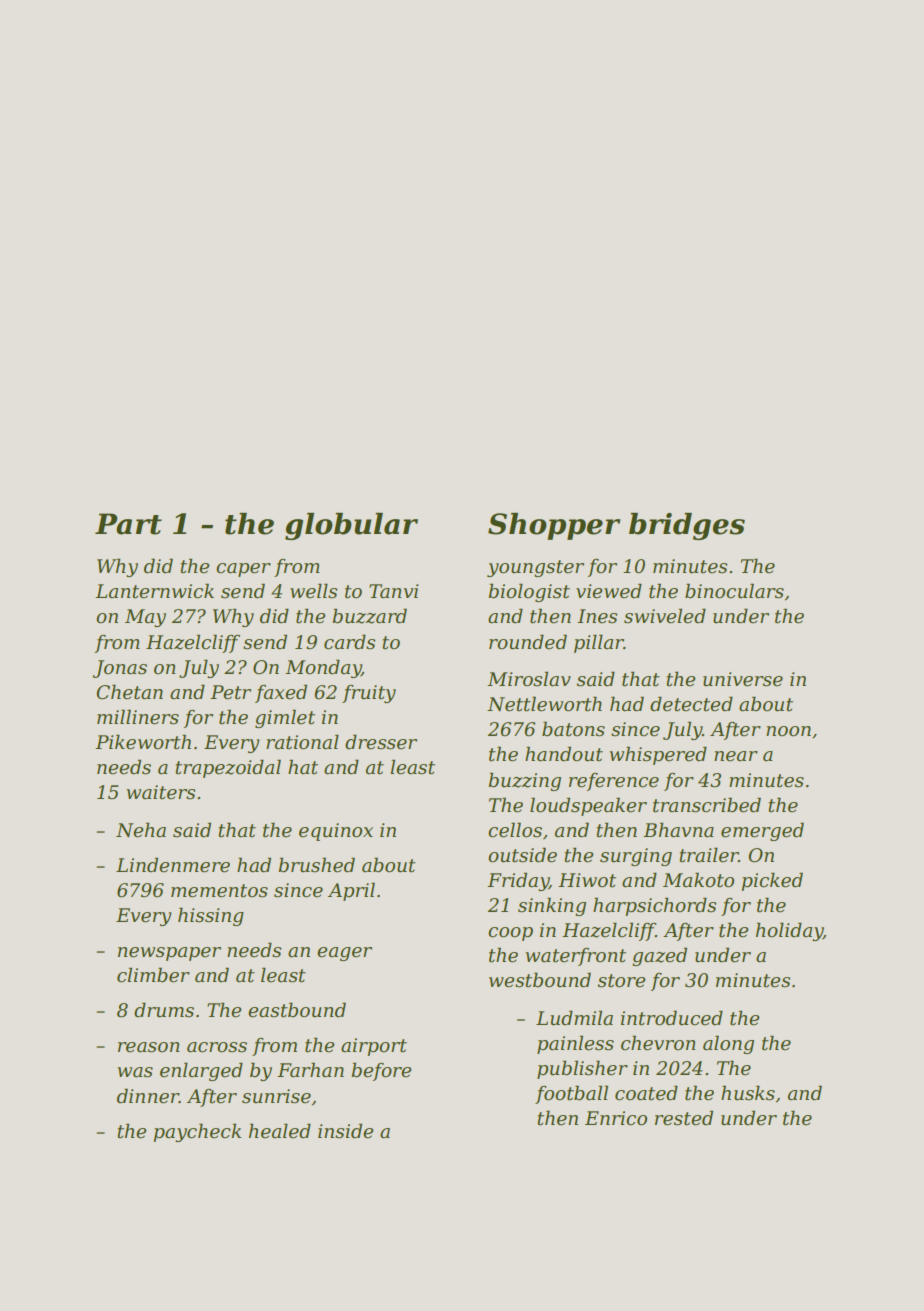 This page has height=1311, width=924. What do you see at coordinates (789, 931) in the page?
I see `holiday` at bounding box center [789, 931].
